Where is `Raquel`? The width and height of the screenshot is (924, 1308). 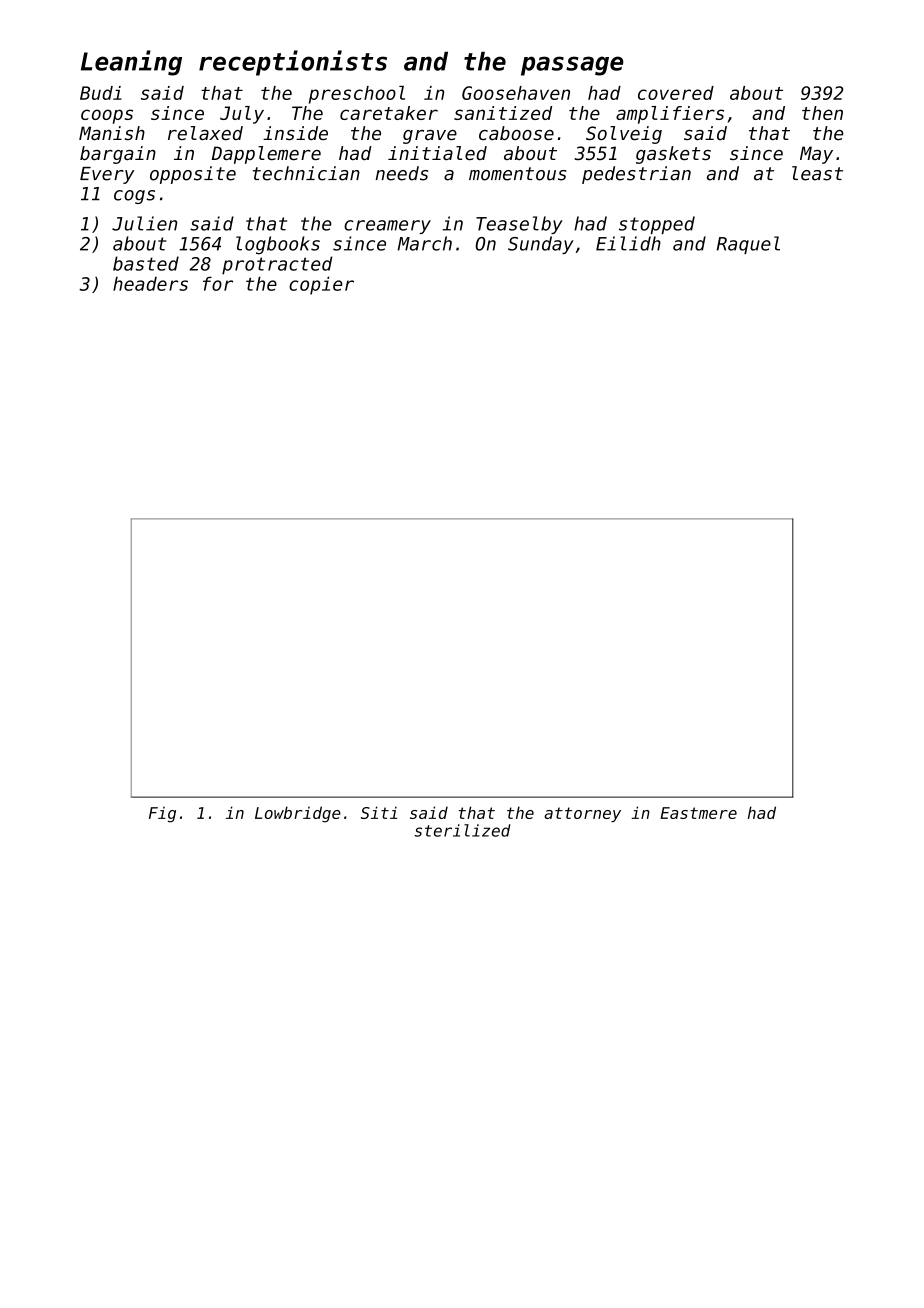 Raquel is located at coordinates (748, 245).
